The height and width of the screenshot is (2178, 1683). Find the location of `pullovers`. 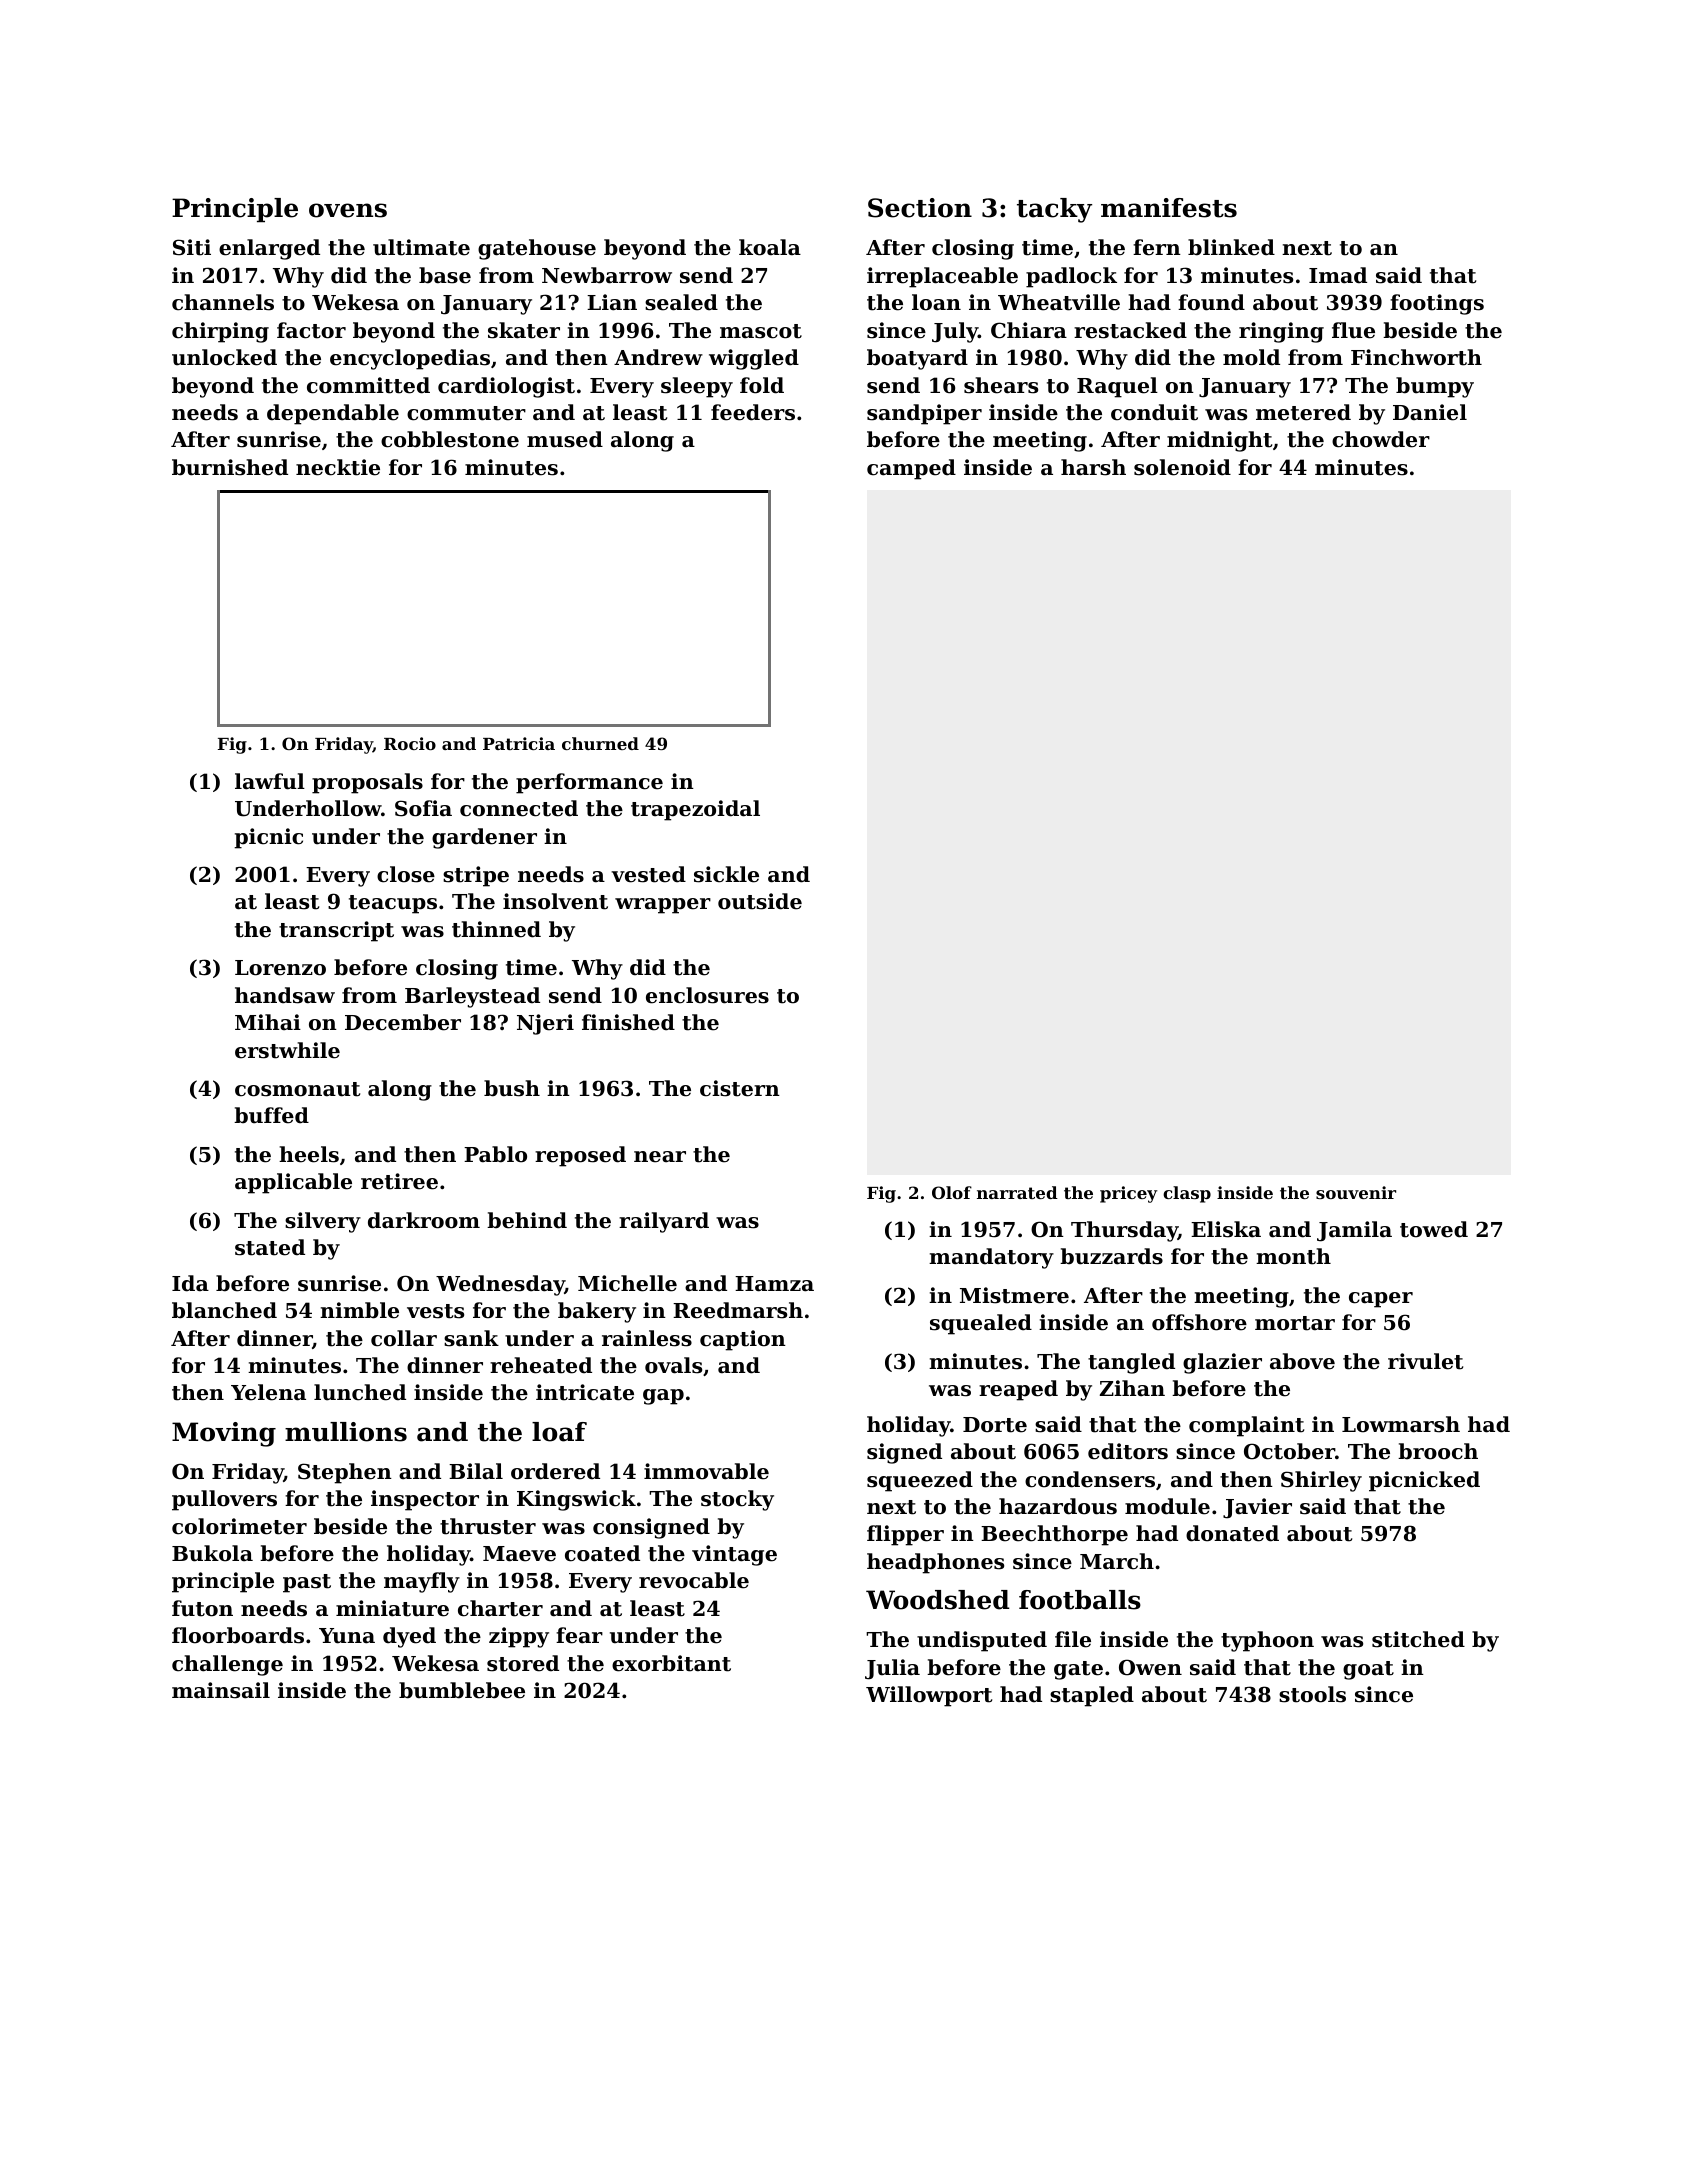

pullovers is located at coordinates (224, 1500).
